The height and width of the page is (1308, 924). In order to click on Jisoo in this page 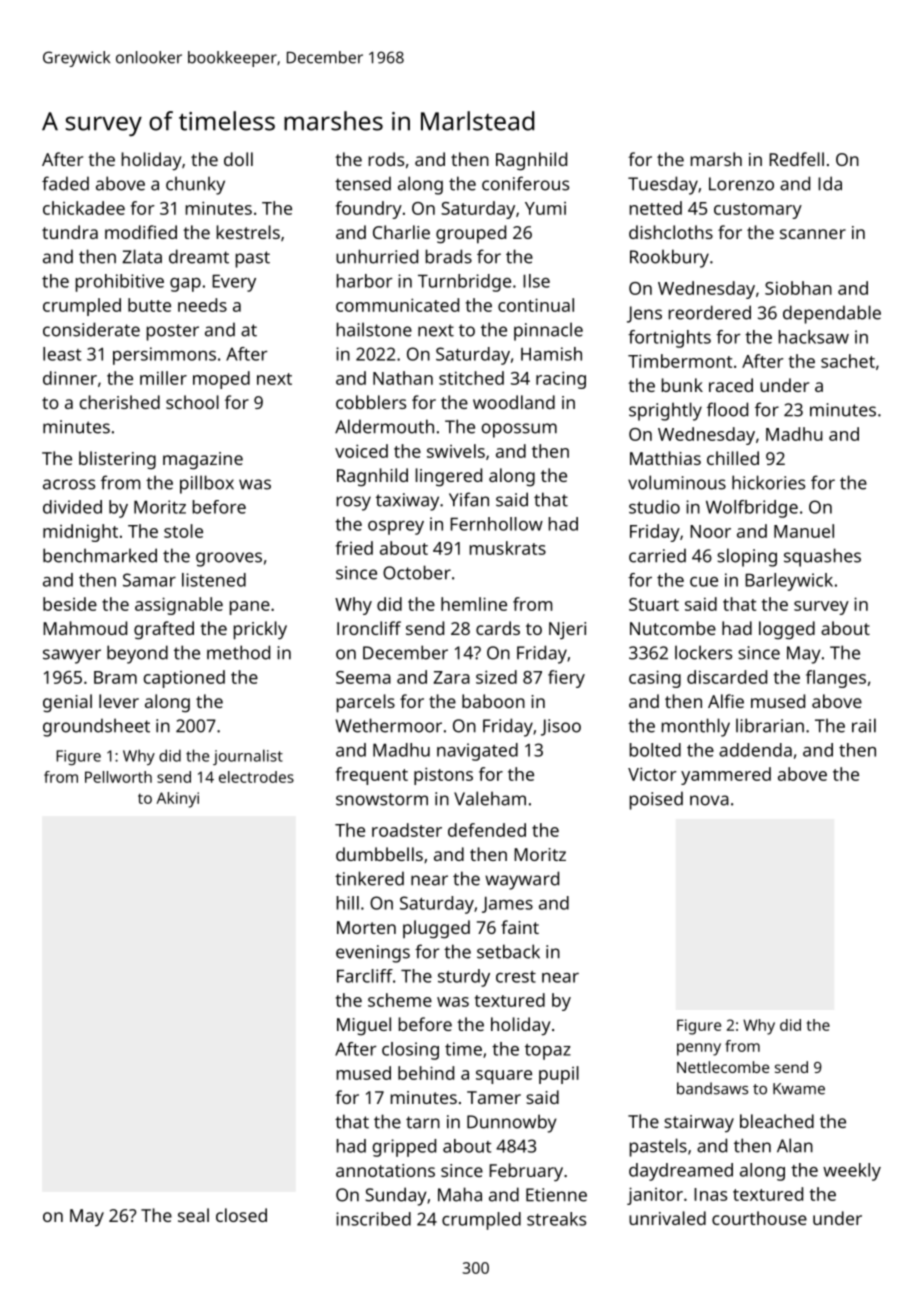, I will do `click(561, 727)`.
